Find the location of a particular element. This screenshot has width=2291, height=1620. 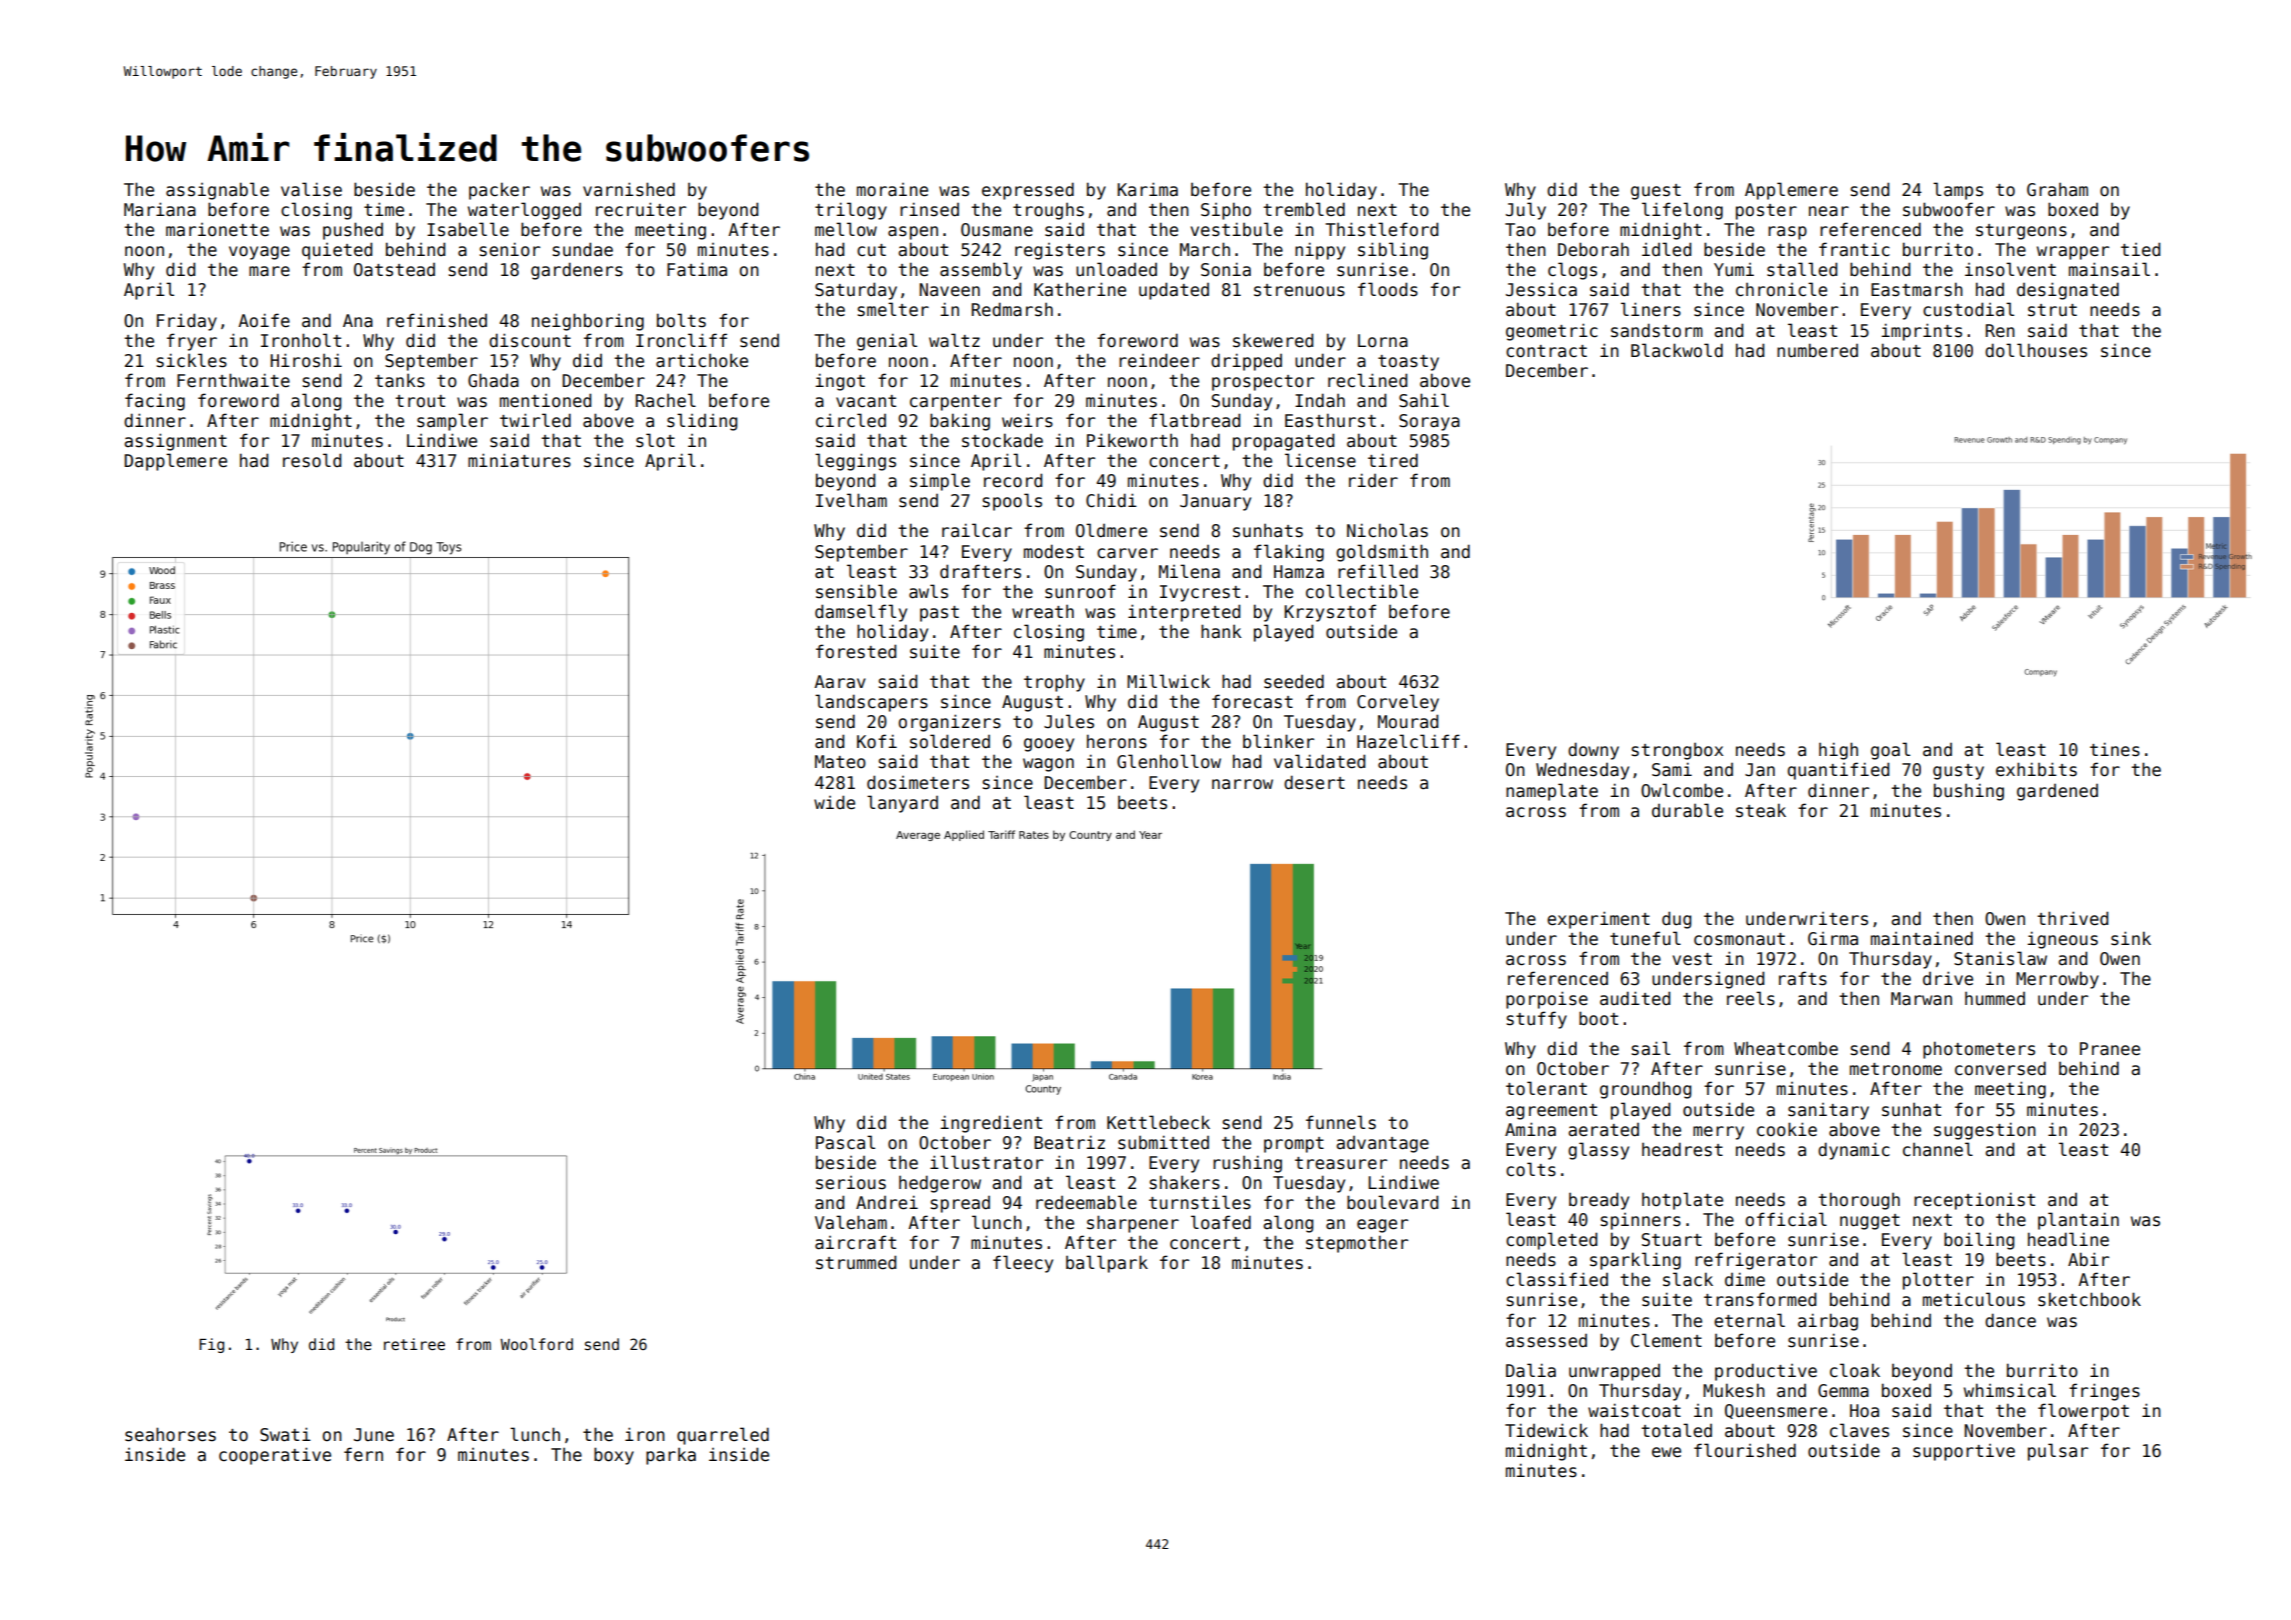

toasty is located at coordinates (1408, 363).
